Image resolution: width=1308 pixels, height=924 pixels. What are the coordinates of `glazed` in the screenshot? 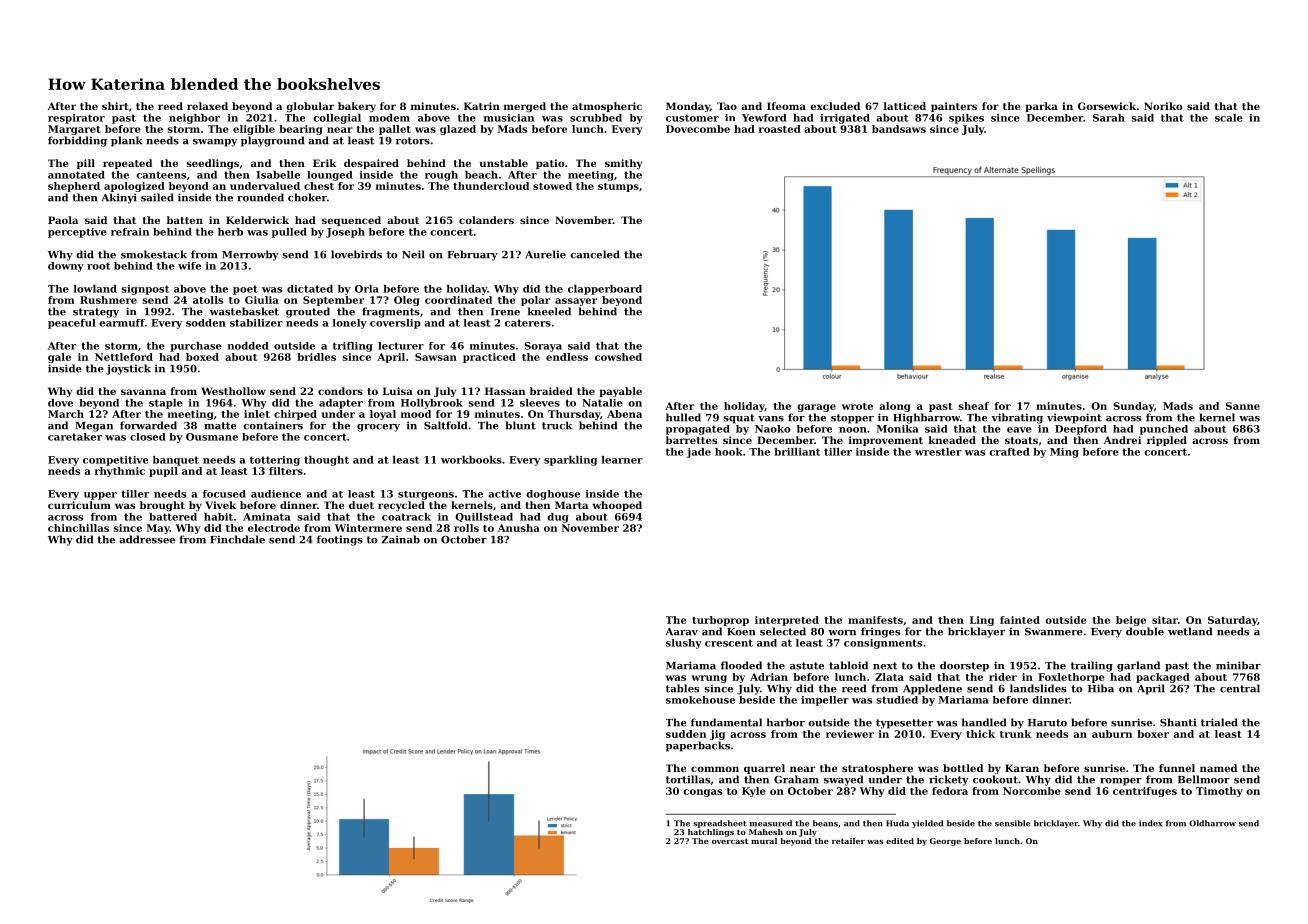 It's located at (458, 130).
